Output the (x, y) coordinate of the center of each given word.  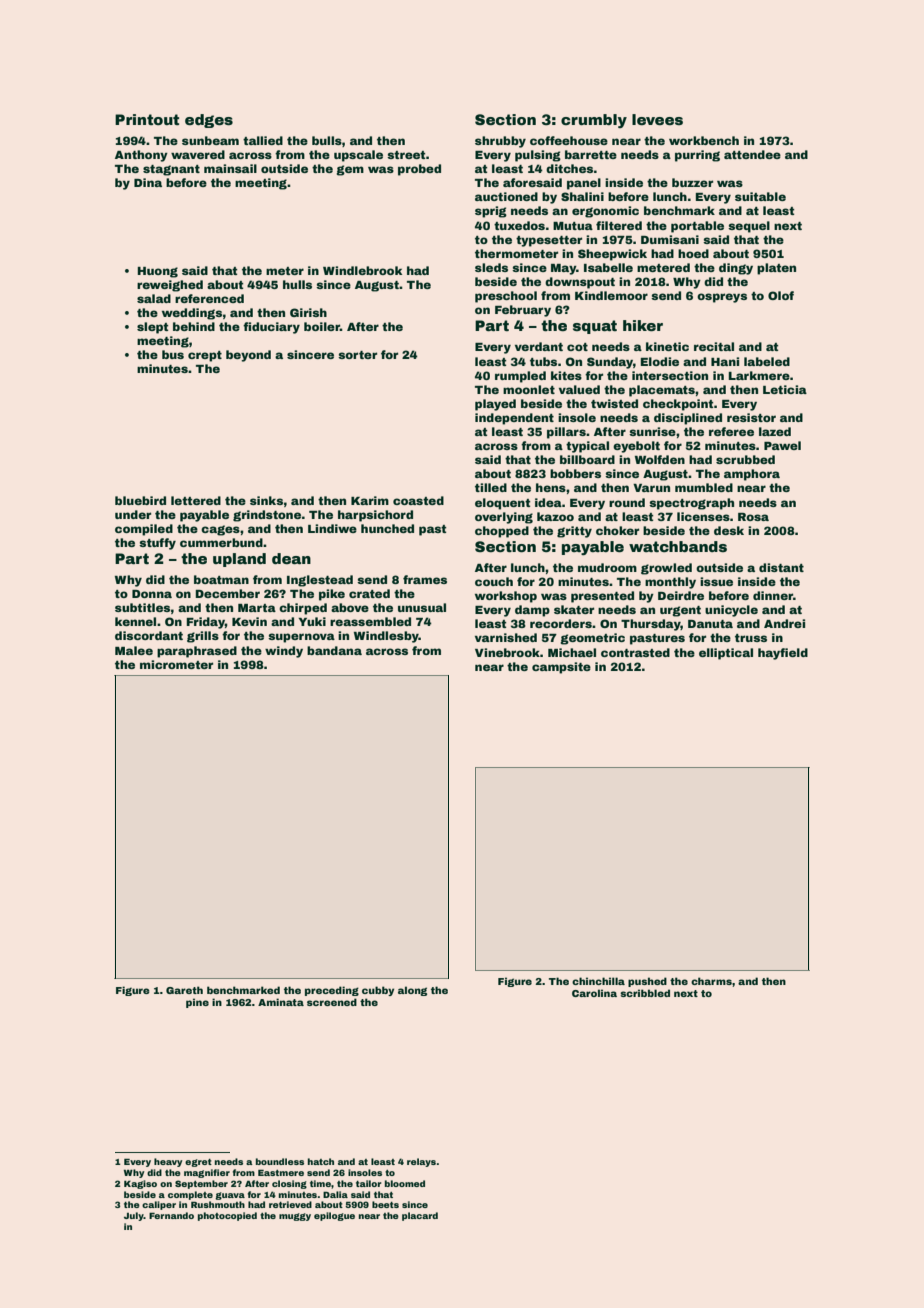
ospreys (722, 298)
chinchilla (598, 981)
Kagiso (140, 1184)
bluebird (140, 500)
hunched (387, 528)
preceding (332, 991)
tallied (263, 140)
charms (711, 981)
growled (666, 569)
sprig (491, 212)
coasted (418, 500)
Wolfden (660, 459)
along (412, 991)
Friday (206, 623)
